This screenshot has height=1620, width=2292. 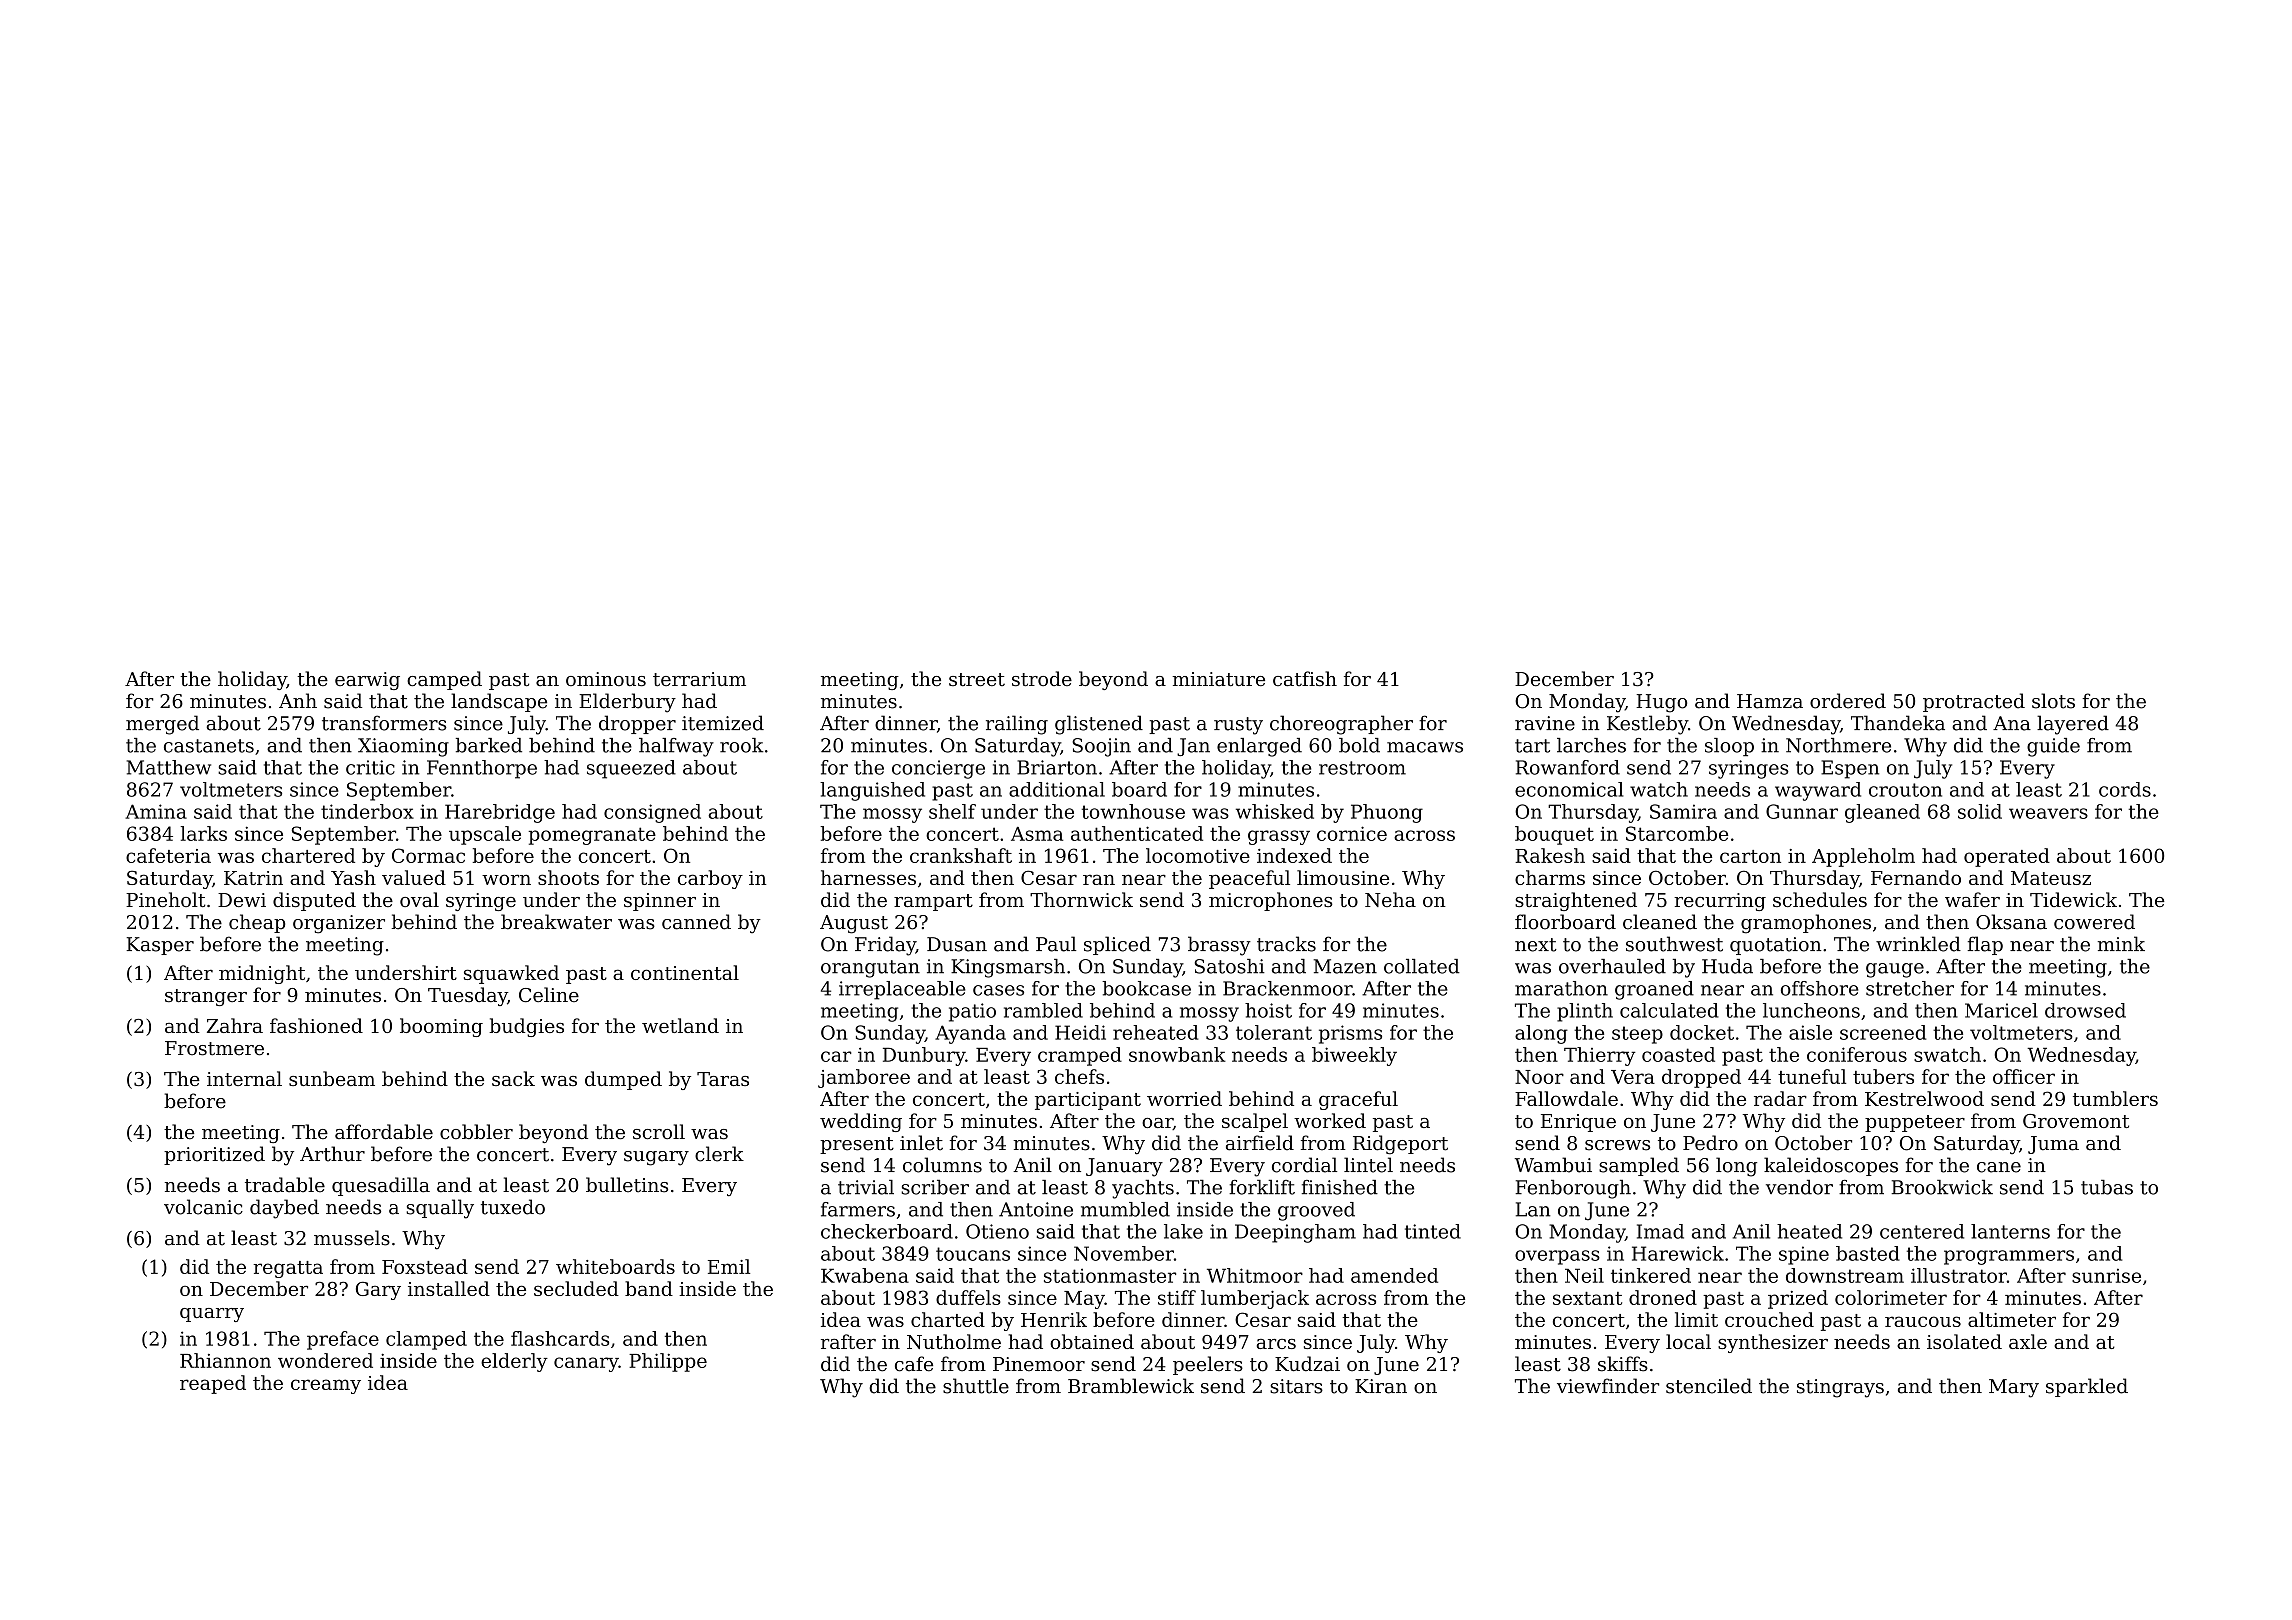 What do you see at coordinates (556, 922) in the screenshot?
I see `breakwater` at bounding box center [556, 922].
